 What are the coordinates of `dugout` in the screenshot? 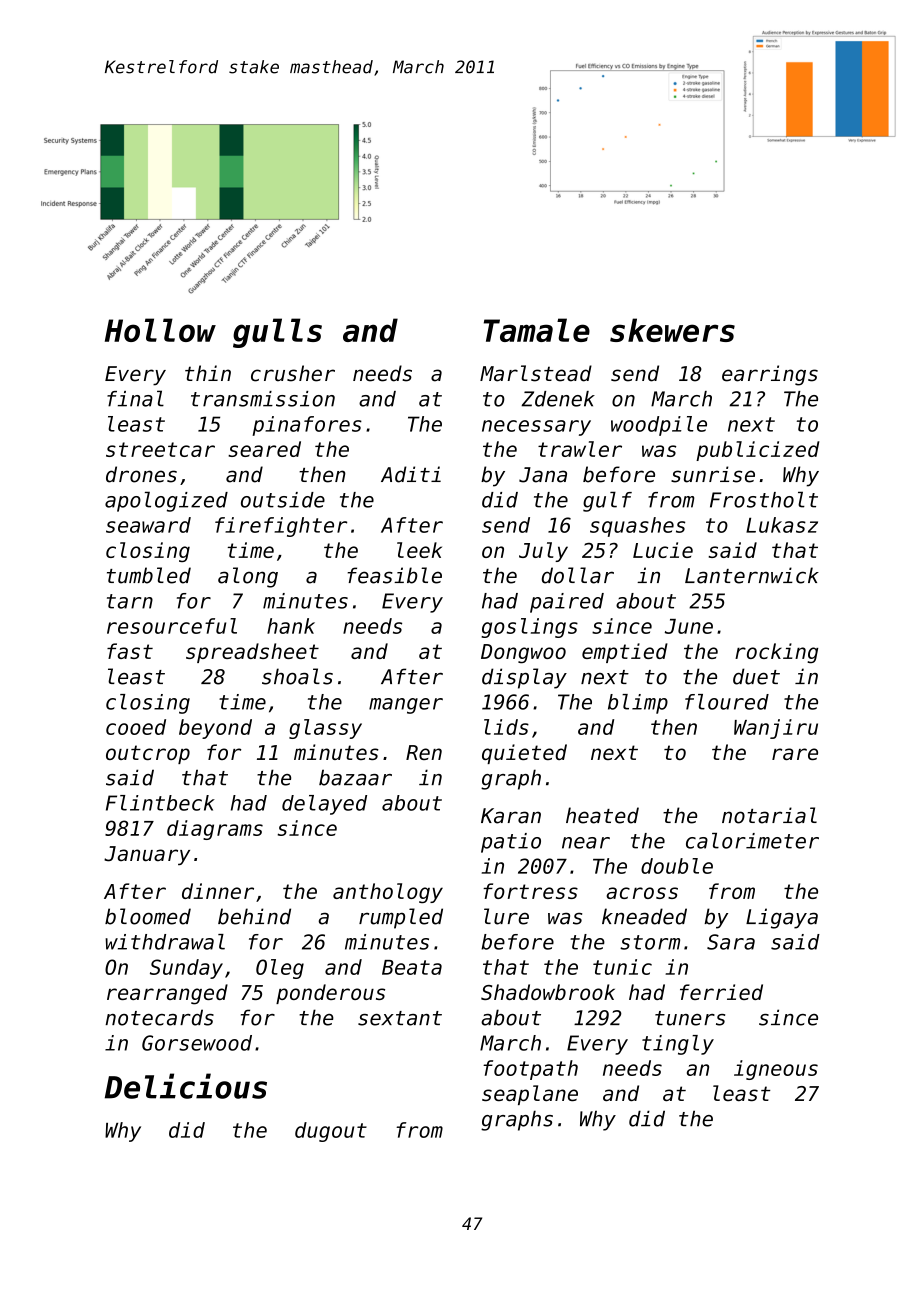 It's located at (331, 1132).
